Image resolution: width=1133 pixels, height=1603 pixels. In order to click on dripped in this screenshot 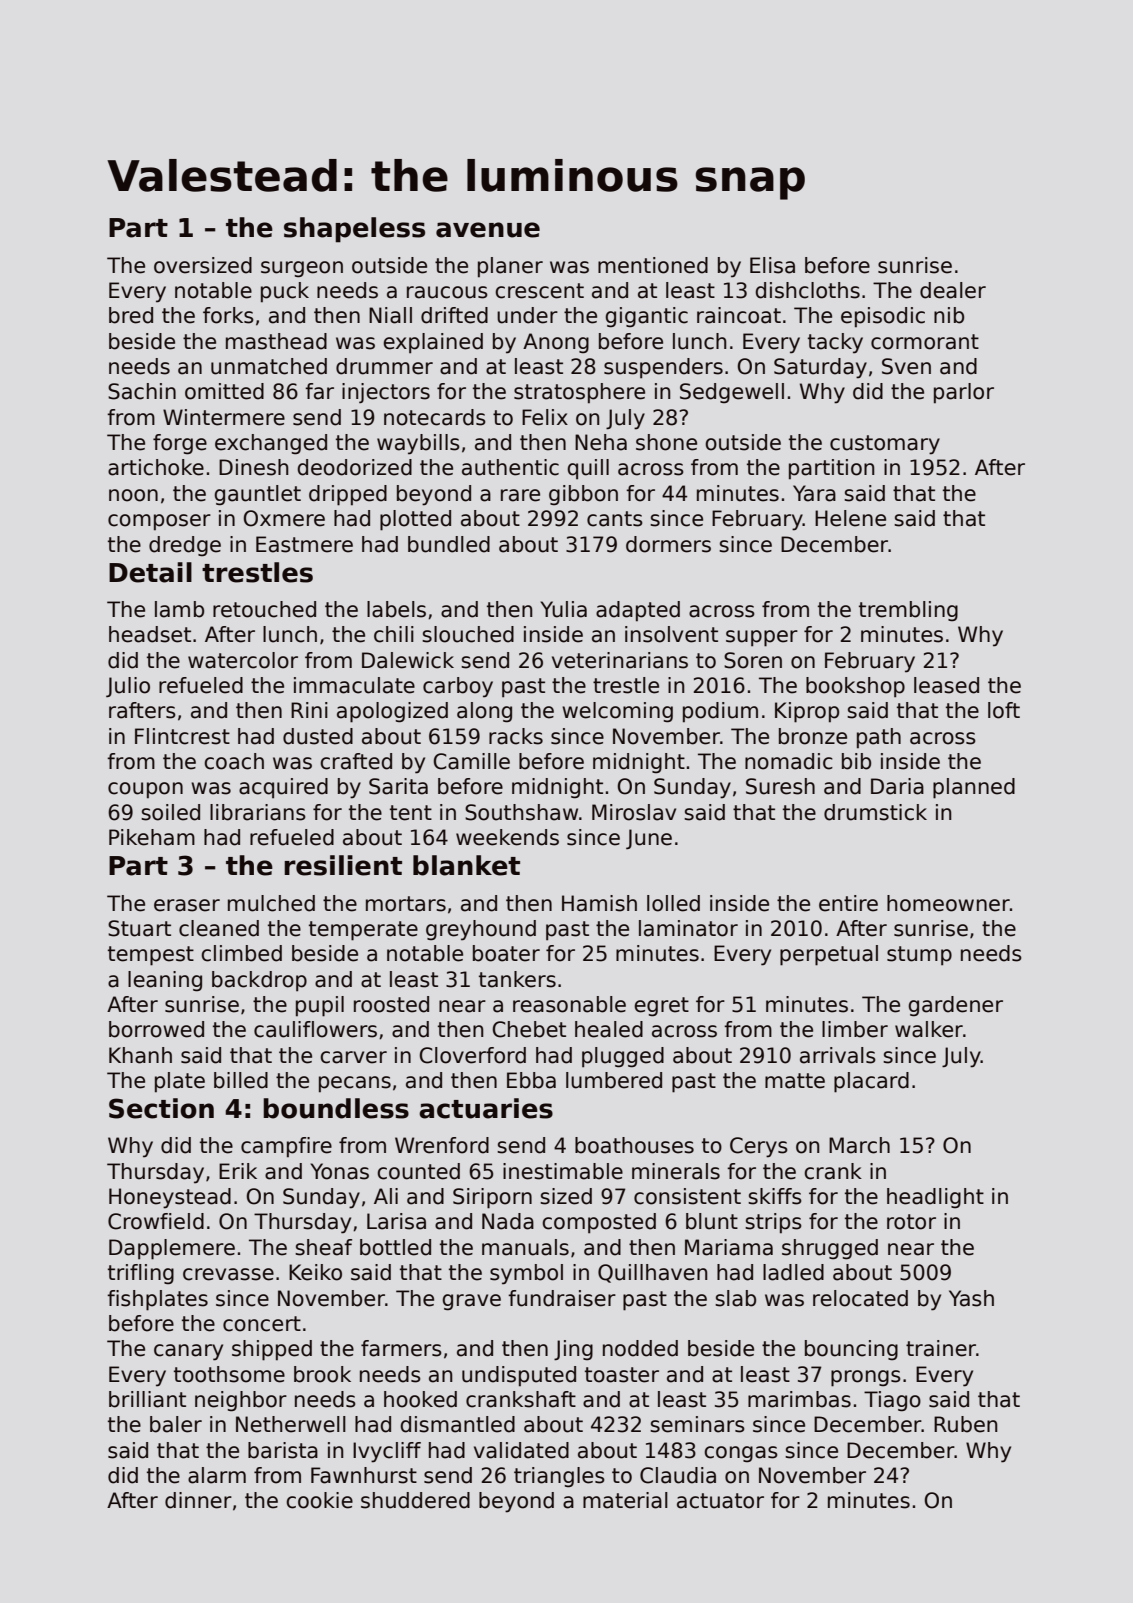, I will do `click(348, 495)`.
